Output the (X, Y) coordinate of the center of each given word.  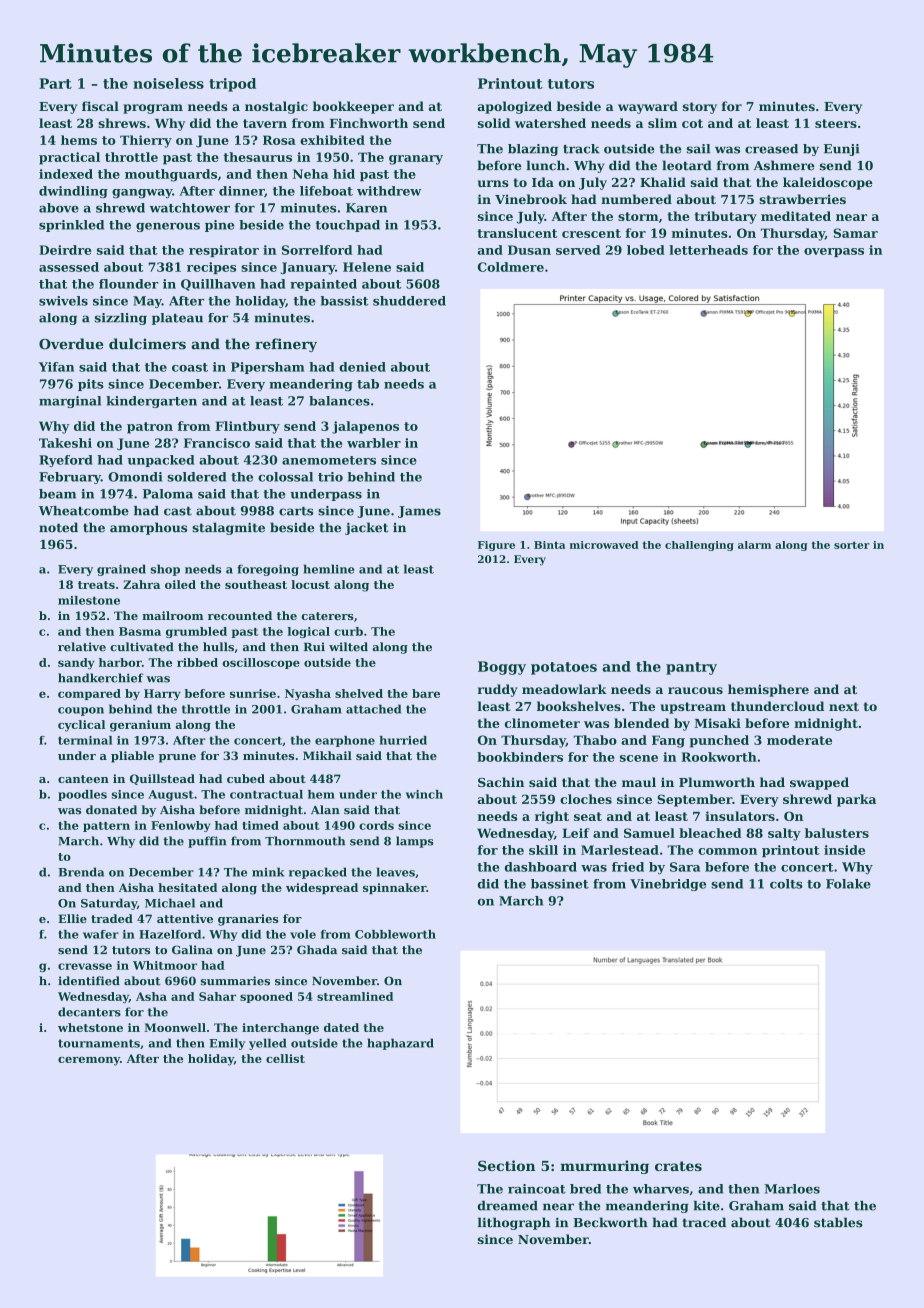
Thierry (146, 141)
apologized (515, 107)
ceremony (89, 1061)
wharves (661, 1189)
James (419, 512)
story (700, 108)
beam (57, 494)
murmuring (604, 1167)
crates (678, 1166)
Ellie (72, 918)
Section (506, 1165)
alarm (754, 545)
